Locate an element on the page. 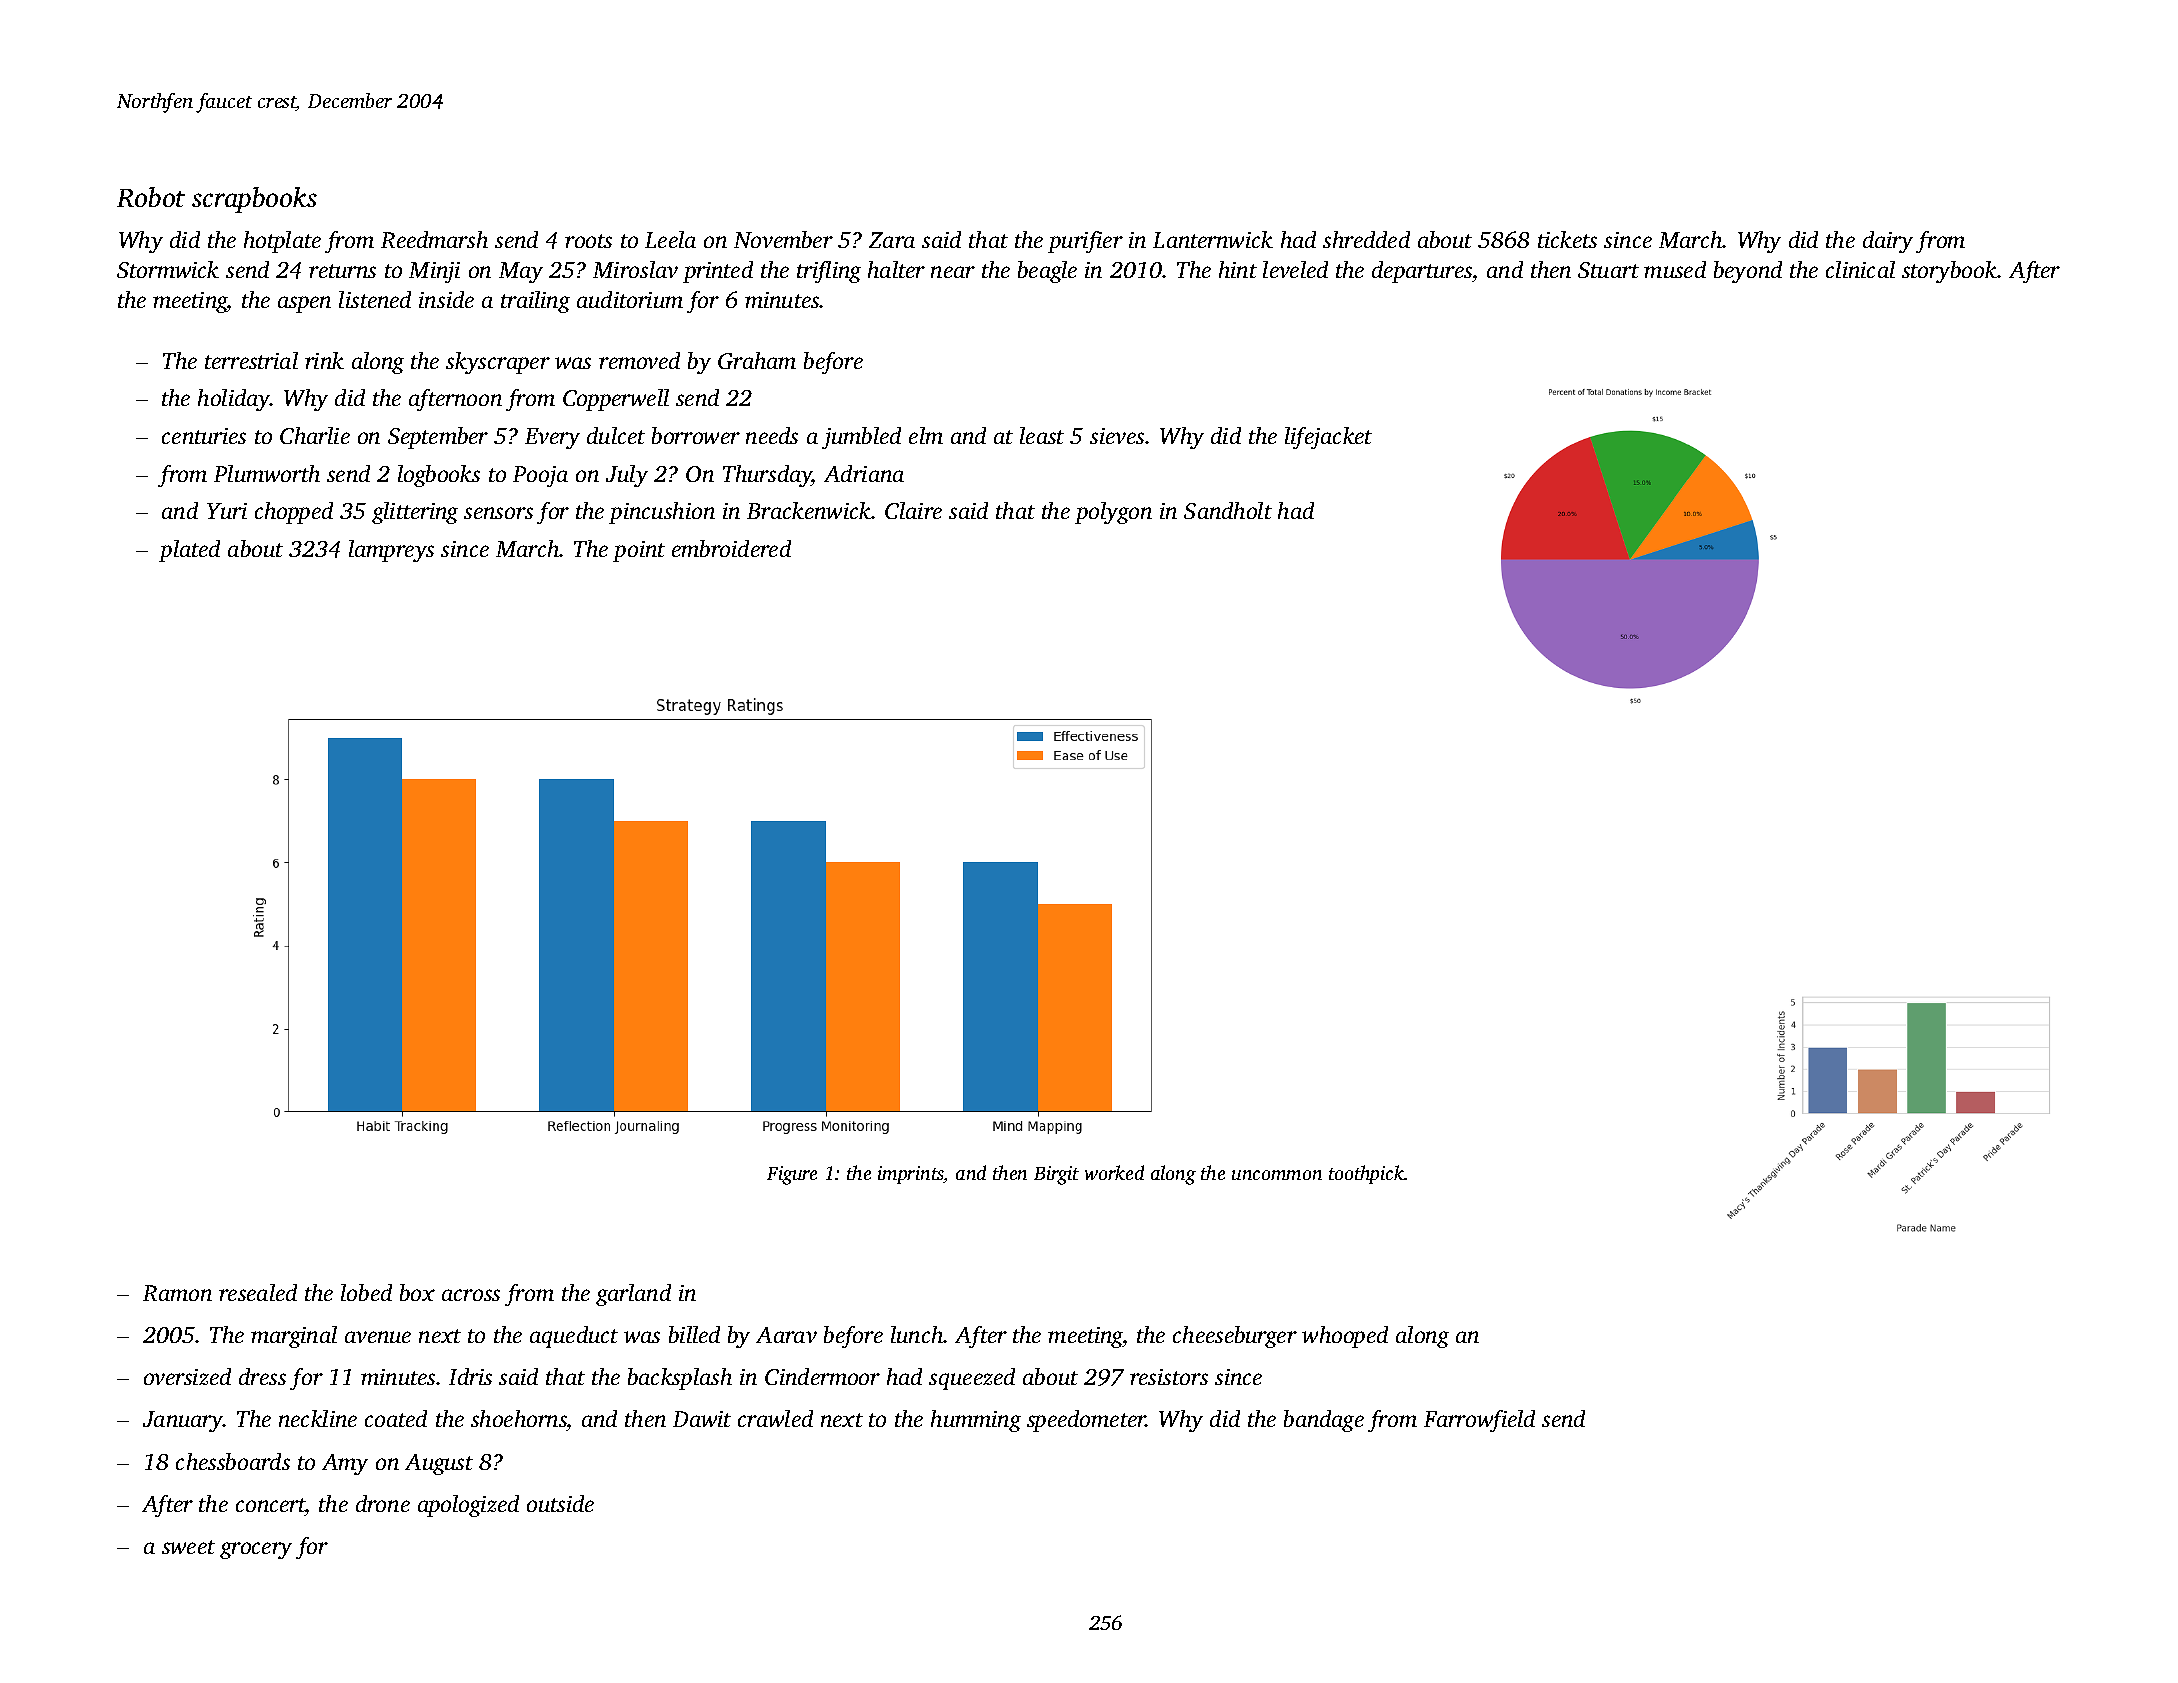 The image size is (2178, 1683). Farrowfield is located at coordinates (1479, 1421).
